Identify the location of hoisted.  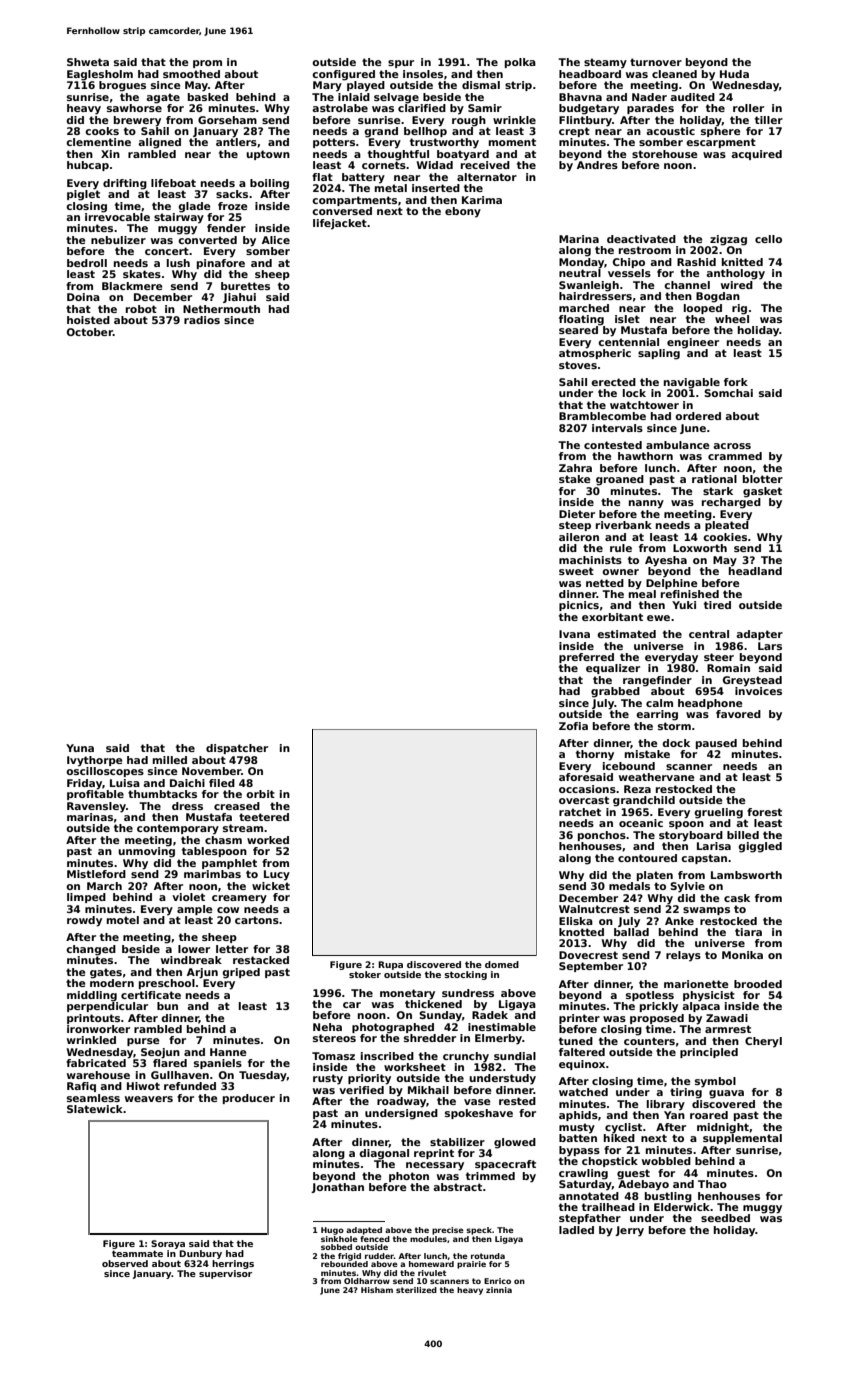
(88, 320).
